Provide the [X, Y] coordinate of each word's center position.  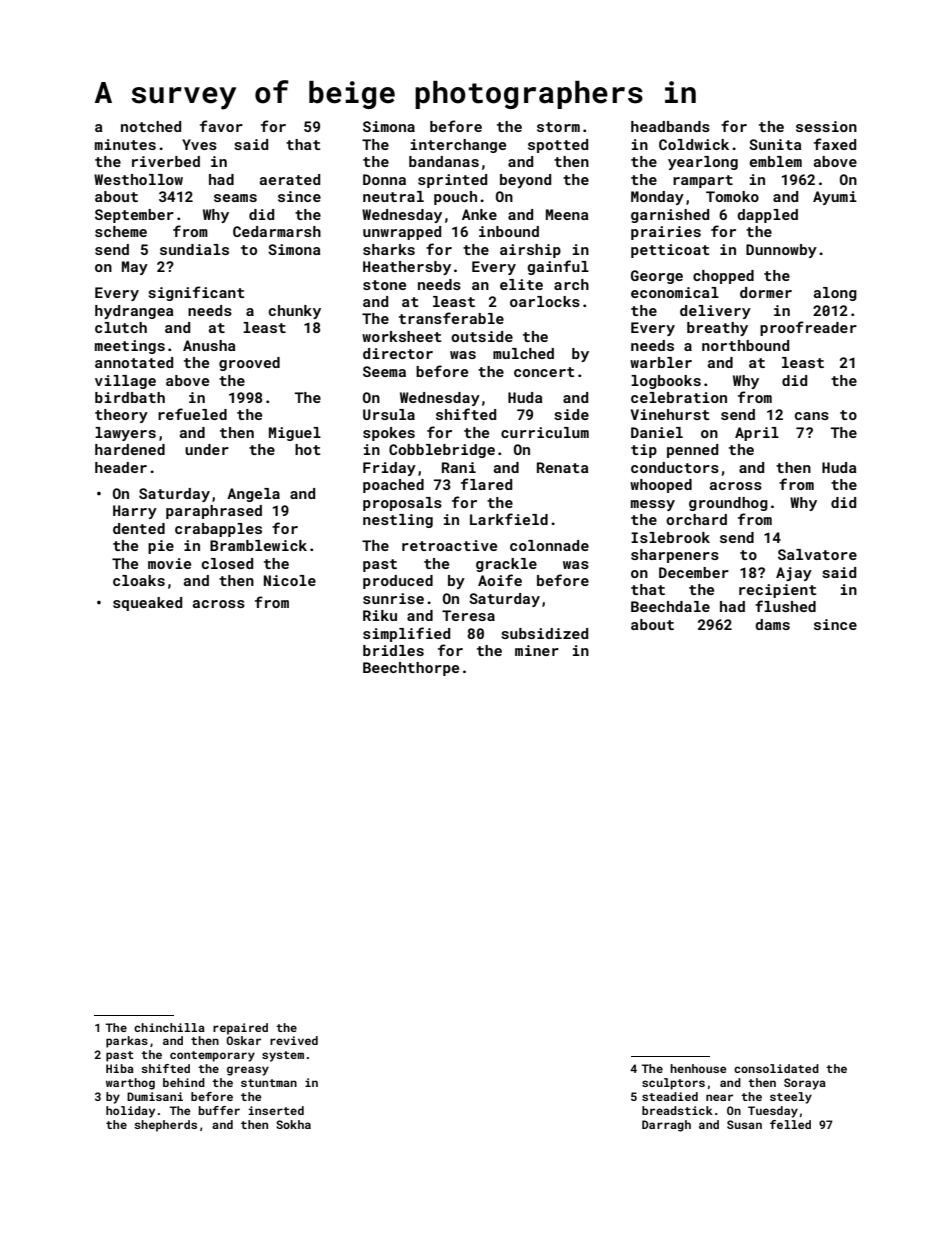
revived [294, 1040]
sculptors [673, 1084]
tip [644, 451]
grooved [249, 364]
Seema [384, 371]
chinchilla [169, 1027]
